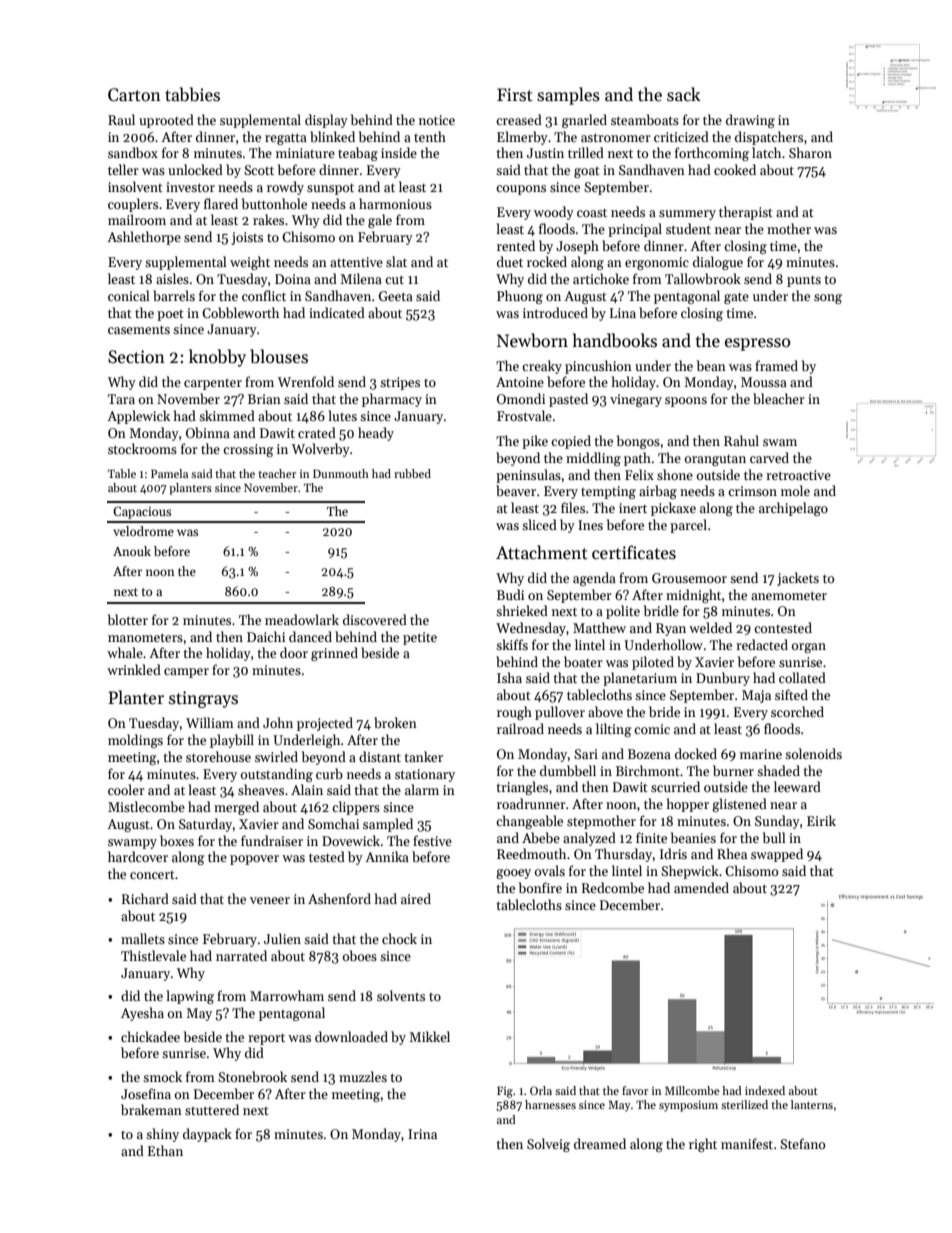  Describe the element at coordinates (696, 753) in the page. I see `docked` at that location.
